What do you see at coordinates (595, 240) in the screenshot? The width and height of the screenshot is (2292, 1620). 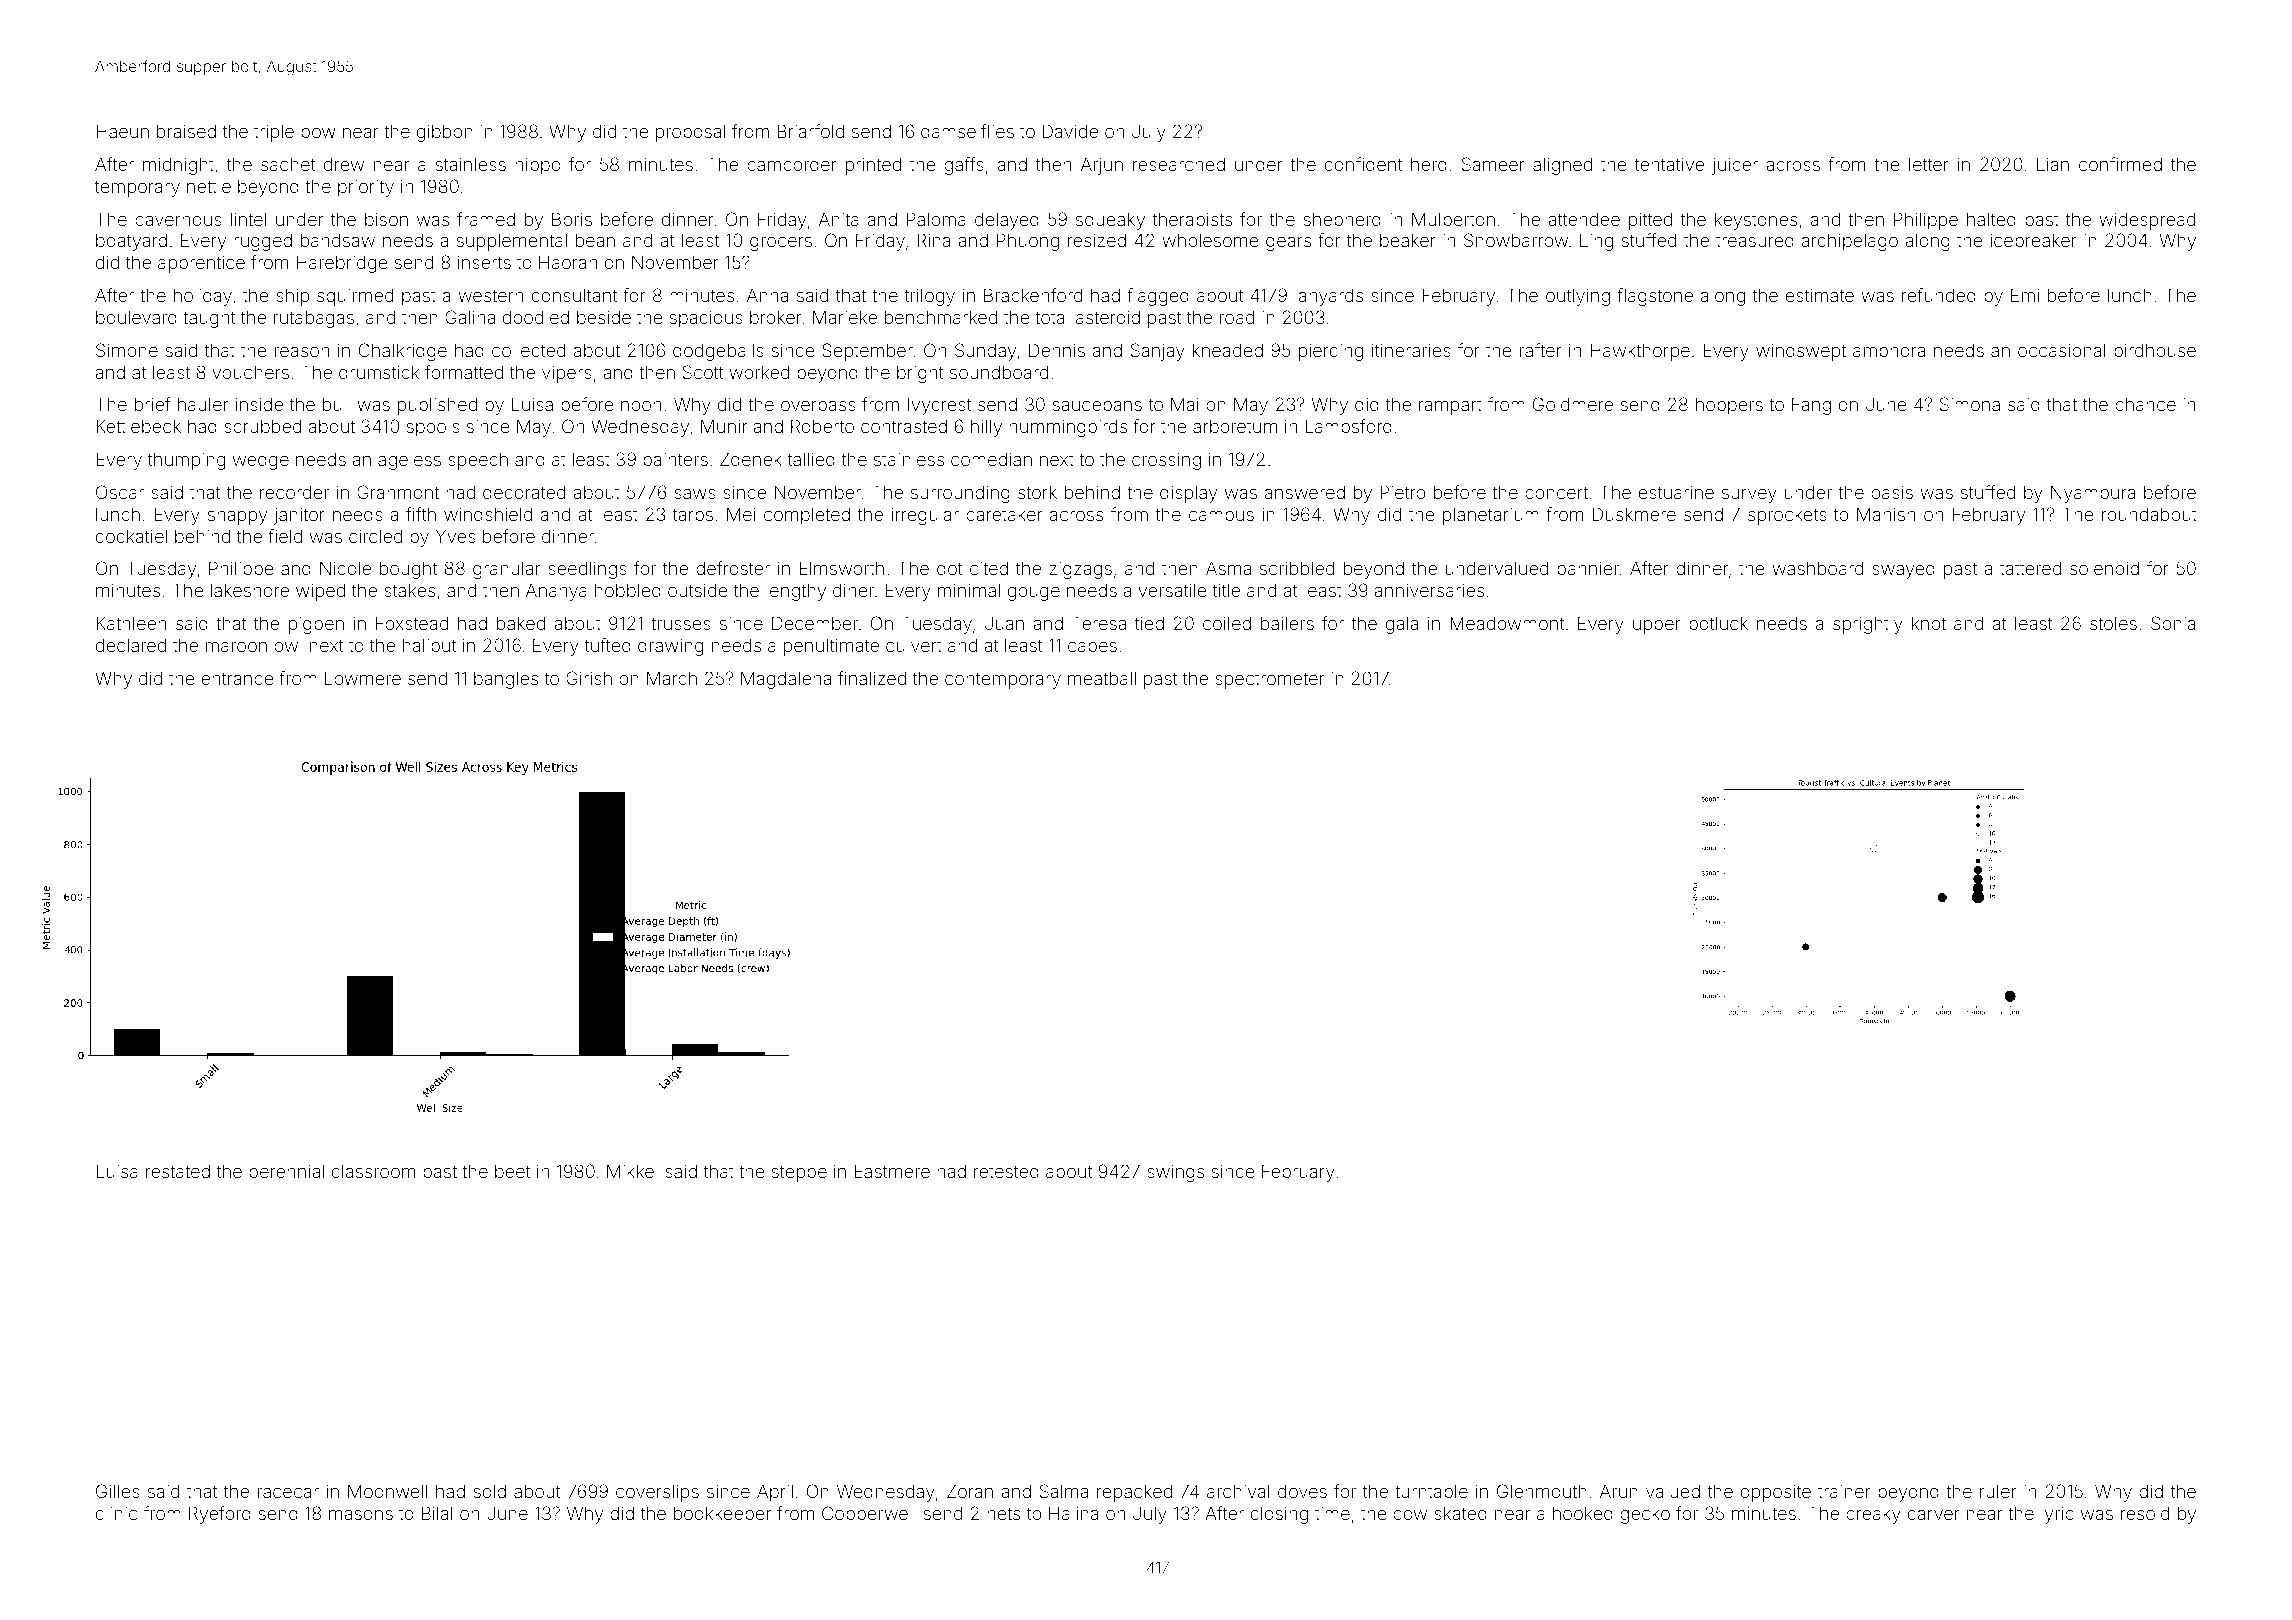 I see `bean` at bounding box center [595, 240].
